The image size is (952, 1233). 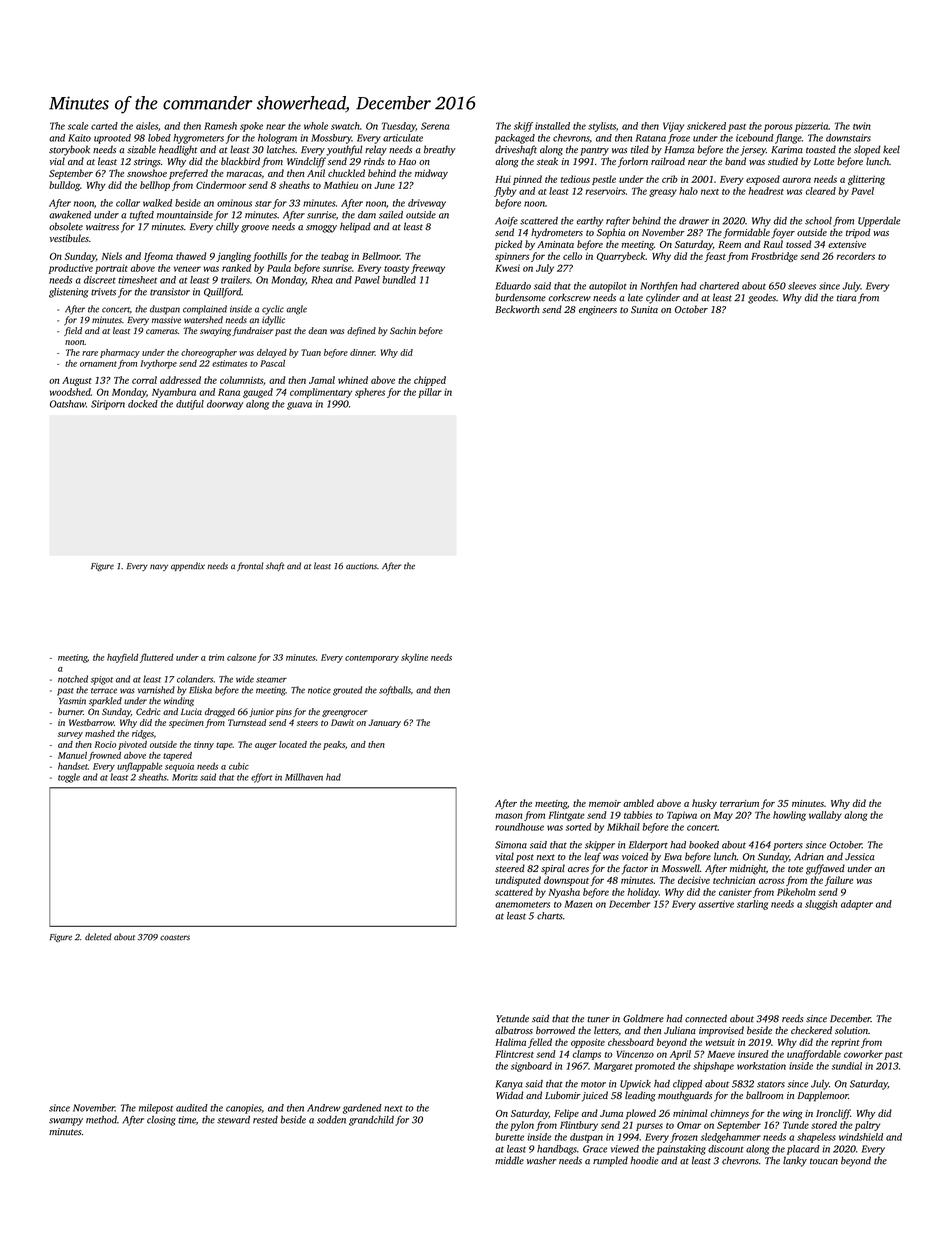 I want to click on appendix, so click(x=188, y=566).
